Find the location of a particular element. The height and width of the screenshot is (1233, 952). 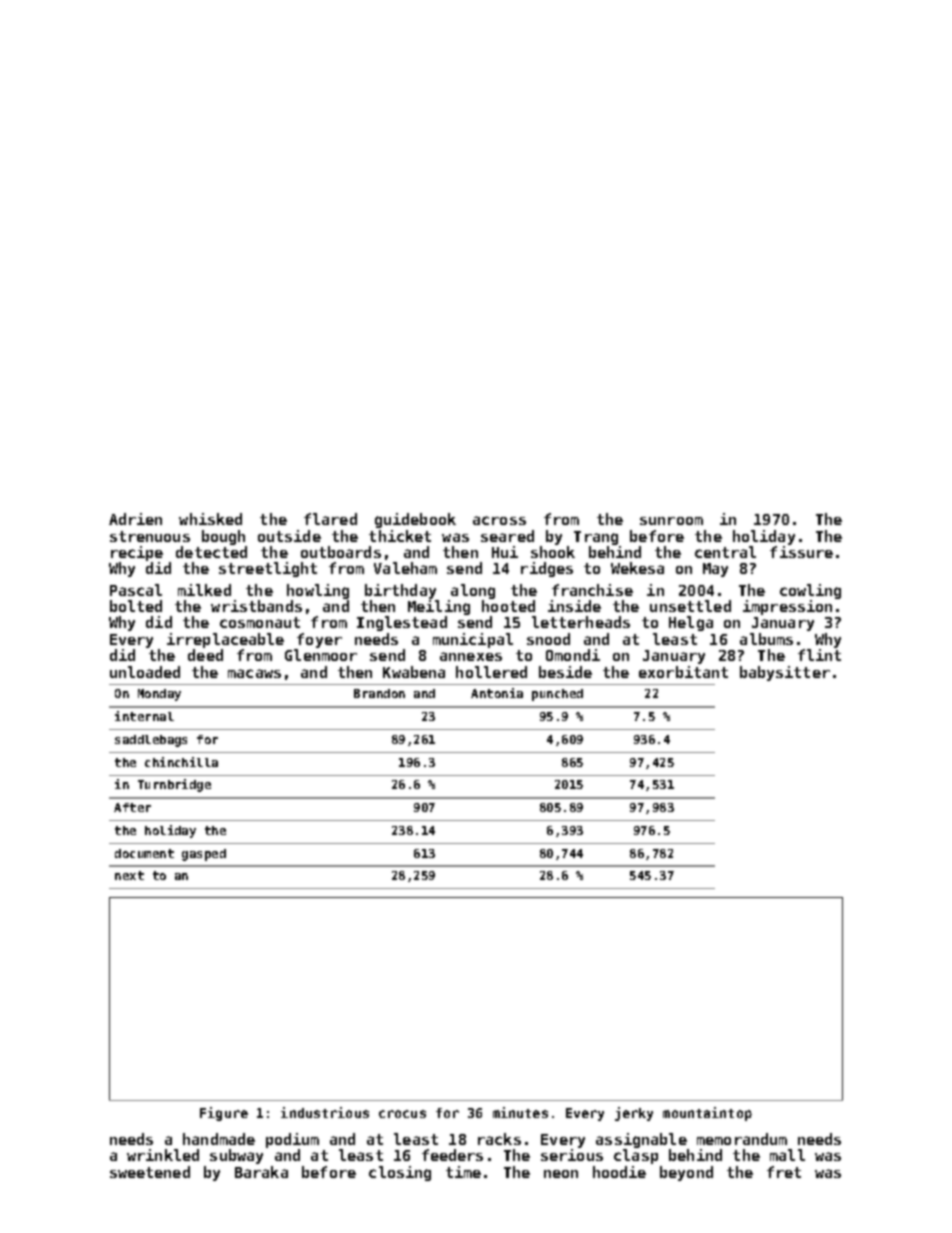

industrious is located at coordinates (325, 1112).
